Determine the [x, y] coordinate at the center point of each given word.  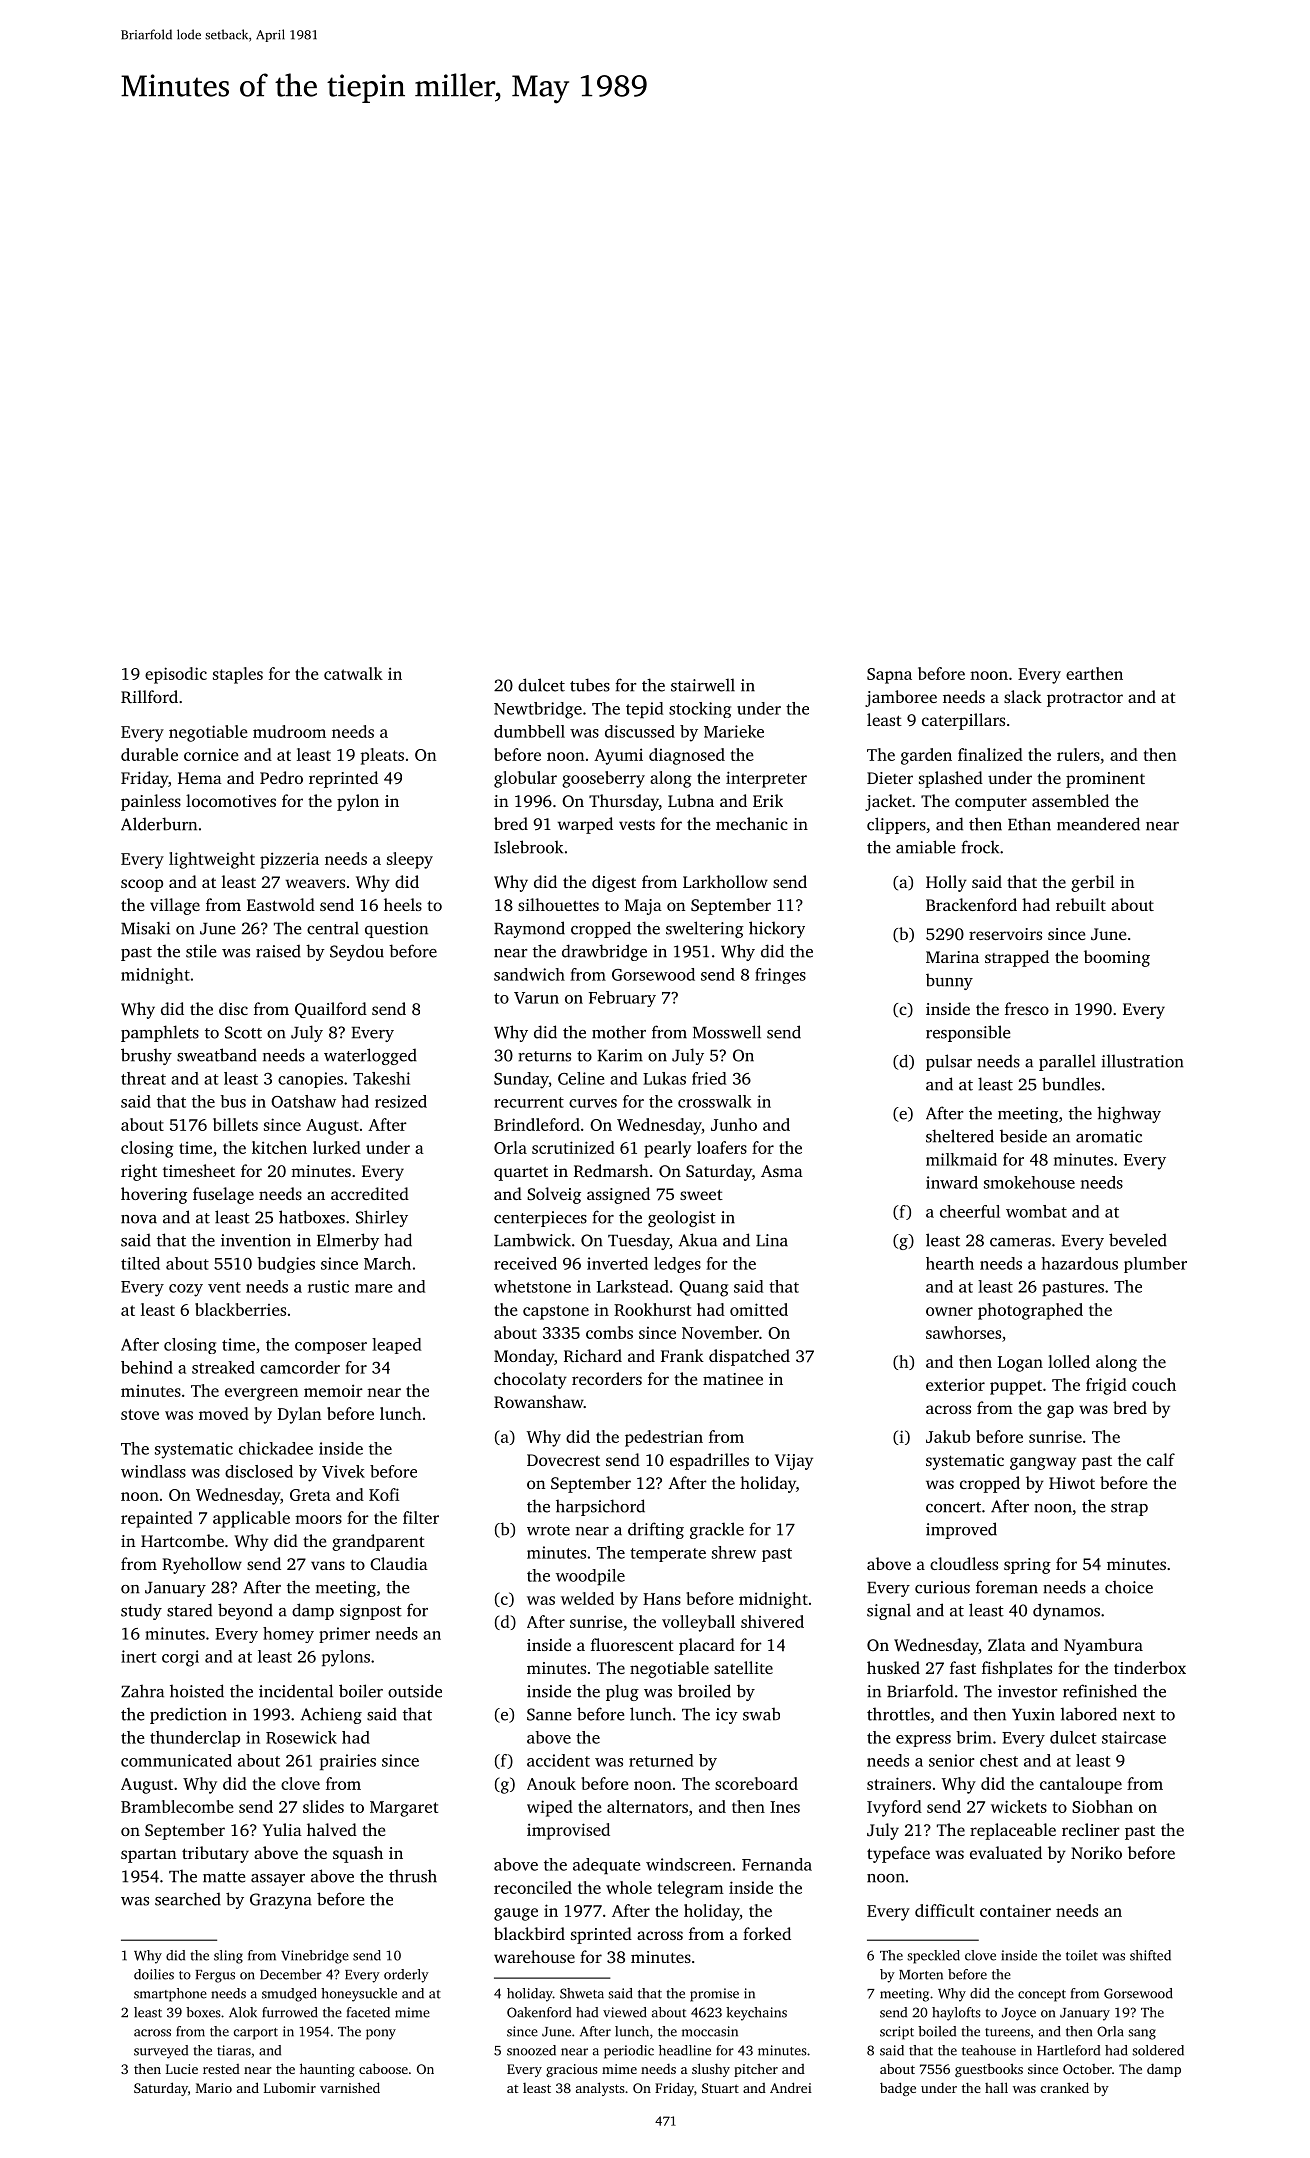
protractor [1085, 700]
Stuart [720, 2088]
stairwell [703, 685]
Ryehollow [202, 1565]
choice [1129, 1587]
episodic [176, 675]
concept [1042, 1996]
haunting [327, 2070]
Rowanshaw [539, 1402]
